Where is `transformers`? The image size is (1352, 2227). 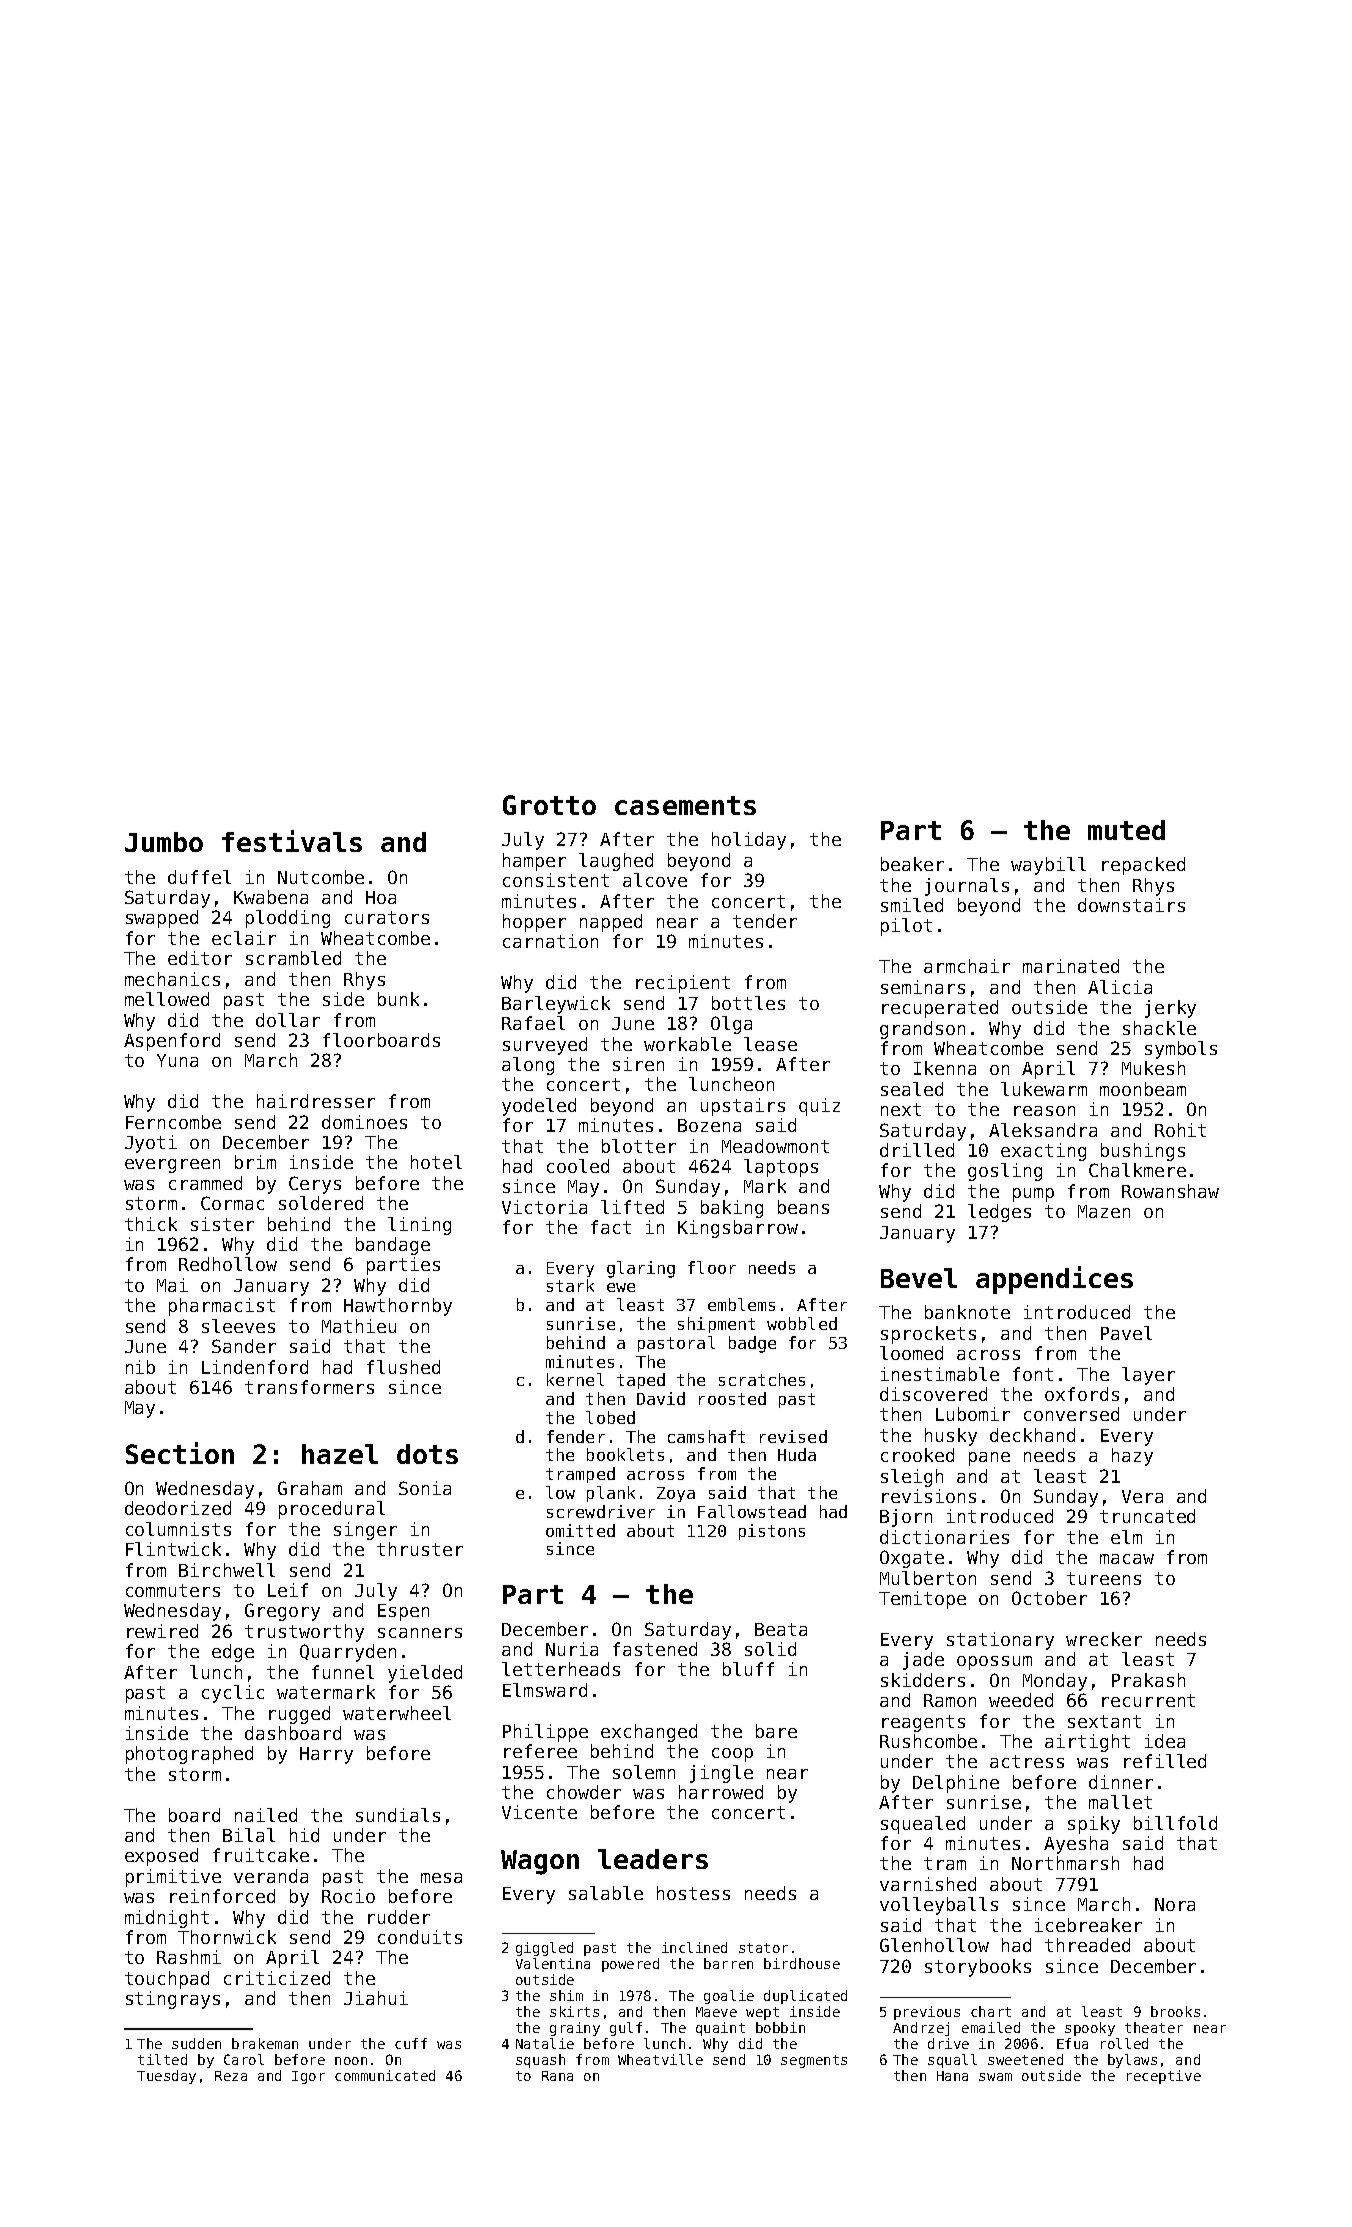 transformers is located at coordinates (309, 1387).
